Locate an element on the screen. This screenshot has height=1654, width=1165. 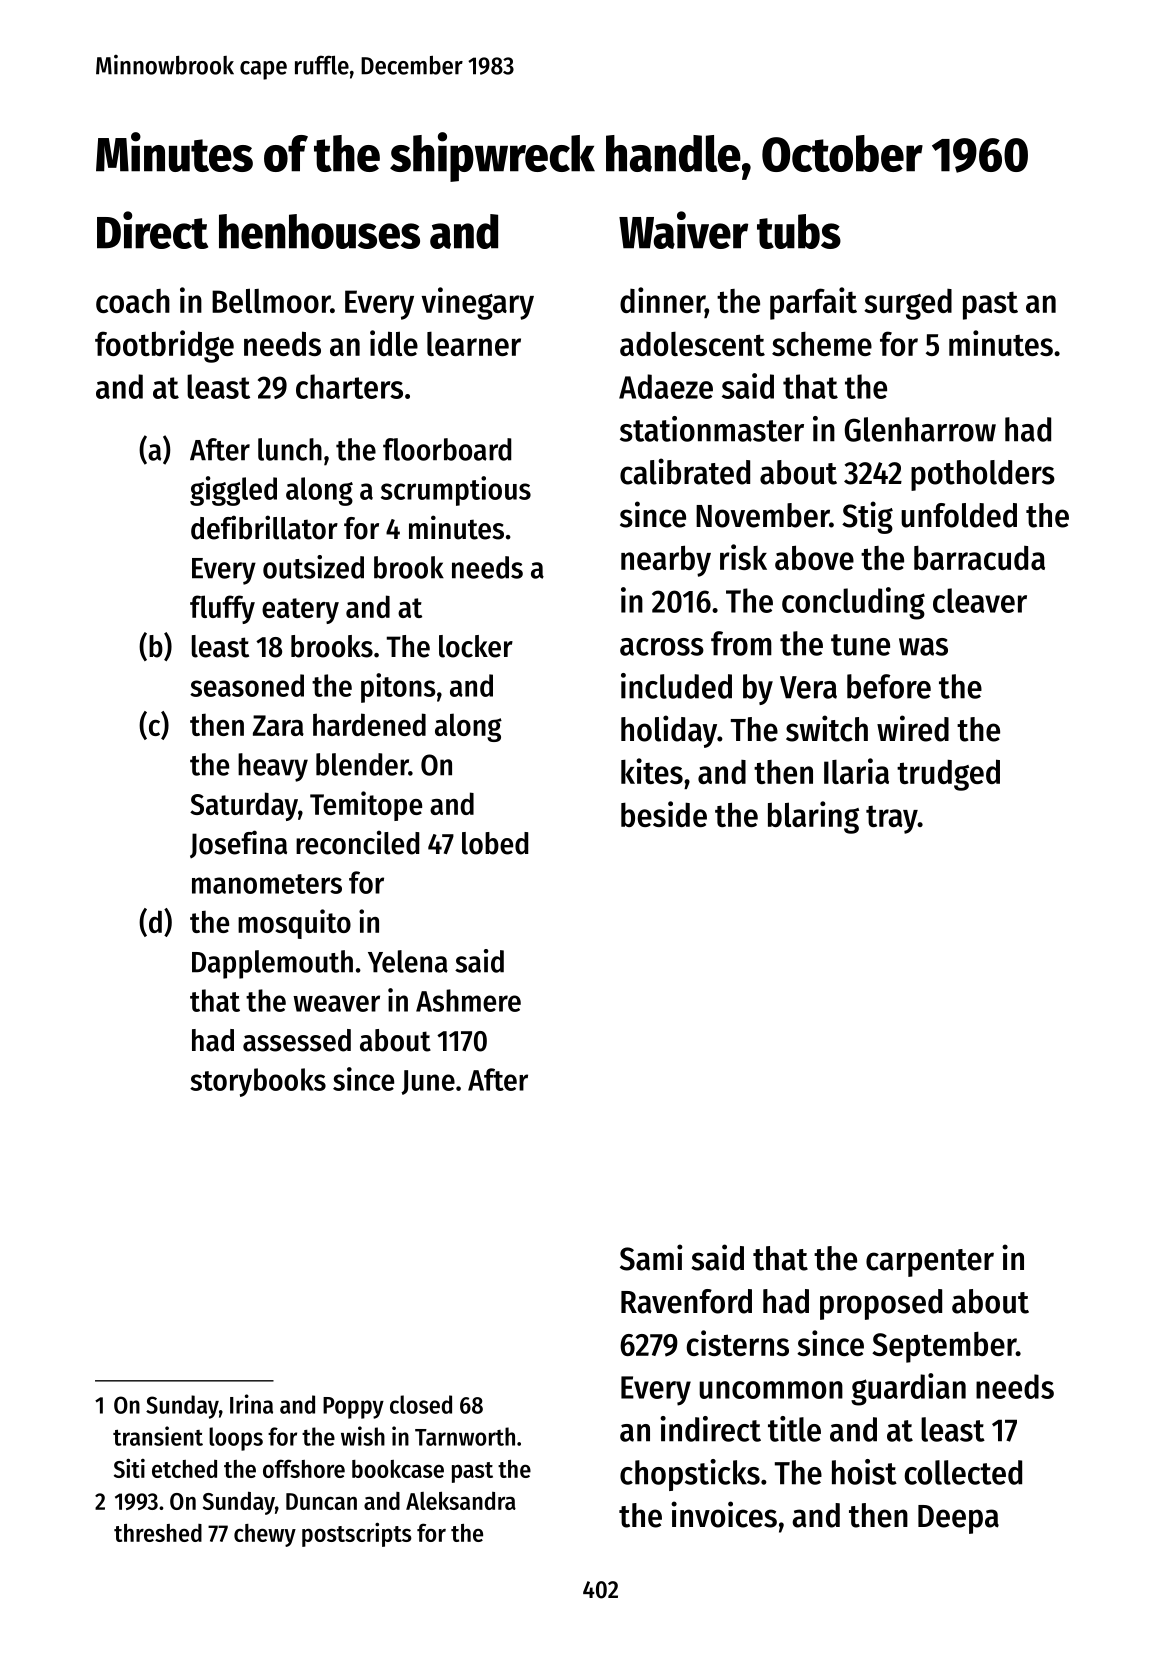
carpenter is located at coordinates (930, 1263).
